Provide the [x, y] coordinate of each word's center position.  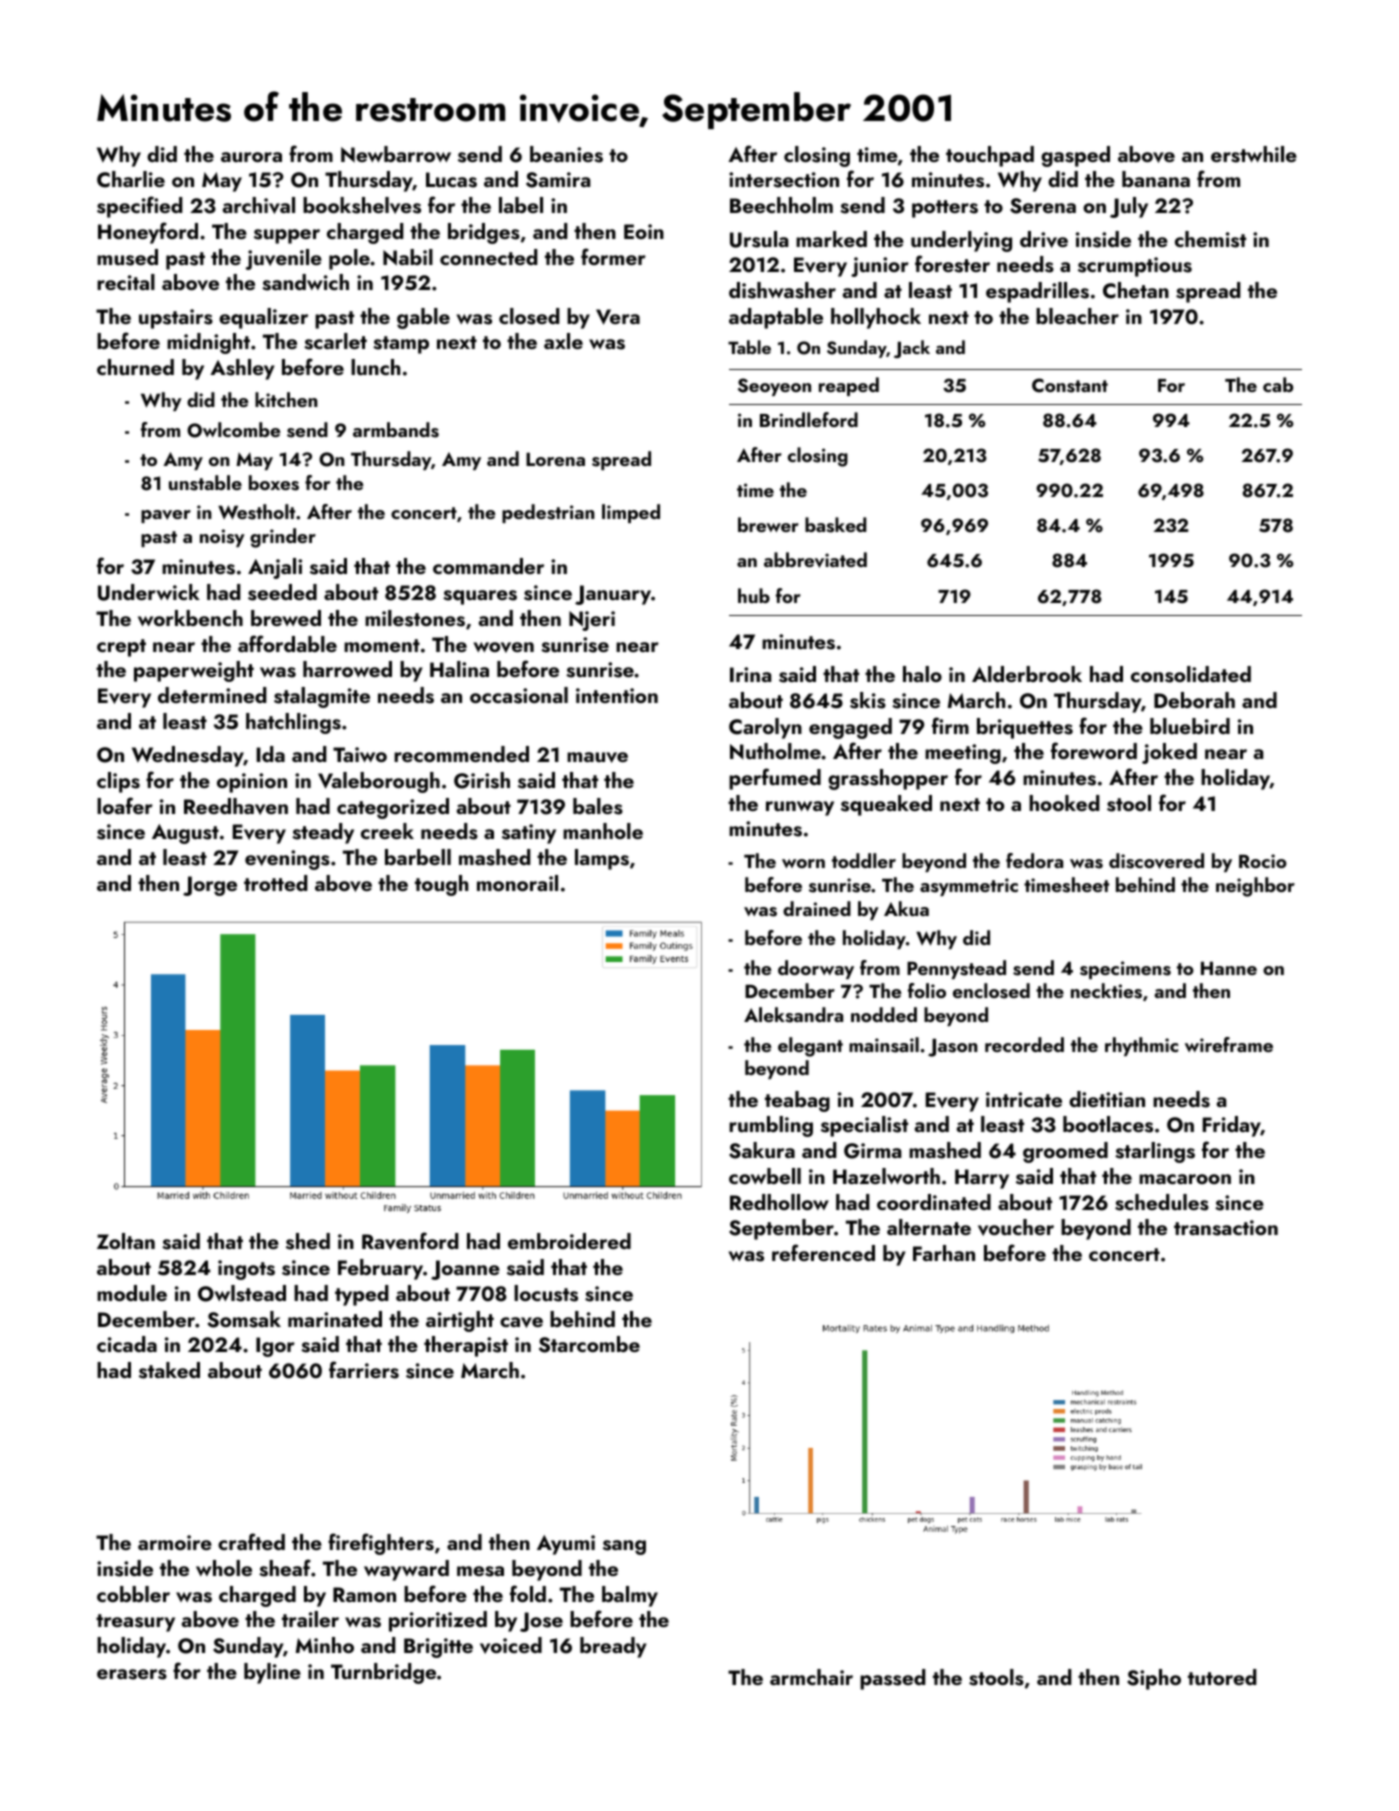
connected [489, 257]
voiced [511, 1645]
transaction [1226, 1228]
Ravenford [410, 1241]
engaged [850, 728]
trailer [310, 1619]
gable [423, 318]
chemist [1210, 239]
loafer [125, 805]
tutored [1222, 1677]
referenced [823, 1252]
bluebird [1190, 726]
